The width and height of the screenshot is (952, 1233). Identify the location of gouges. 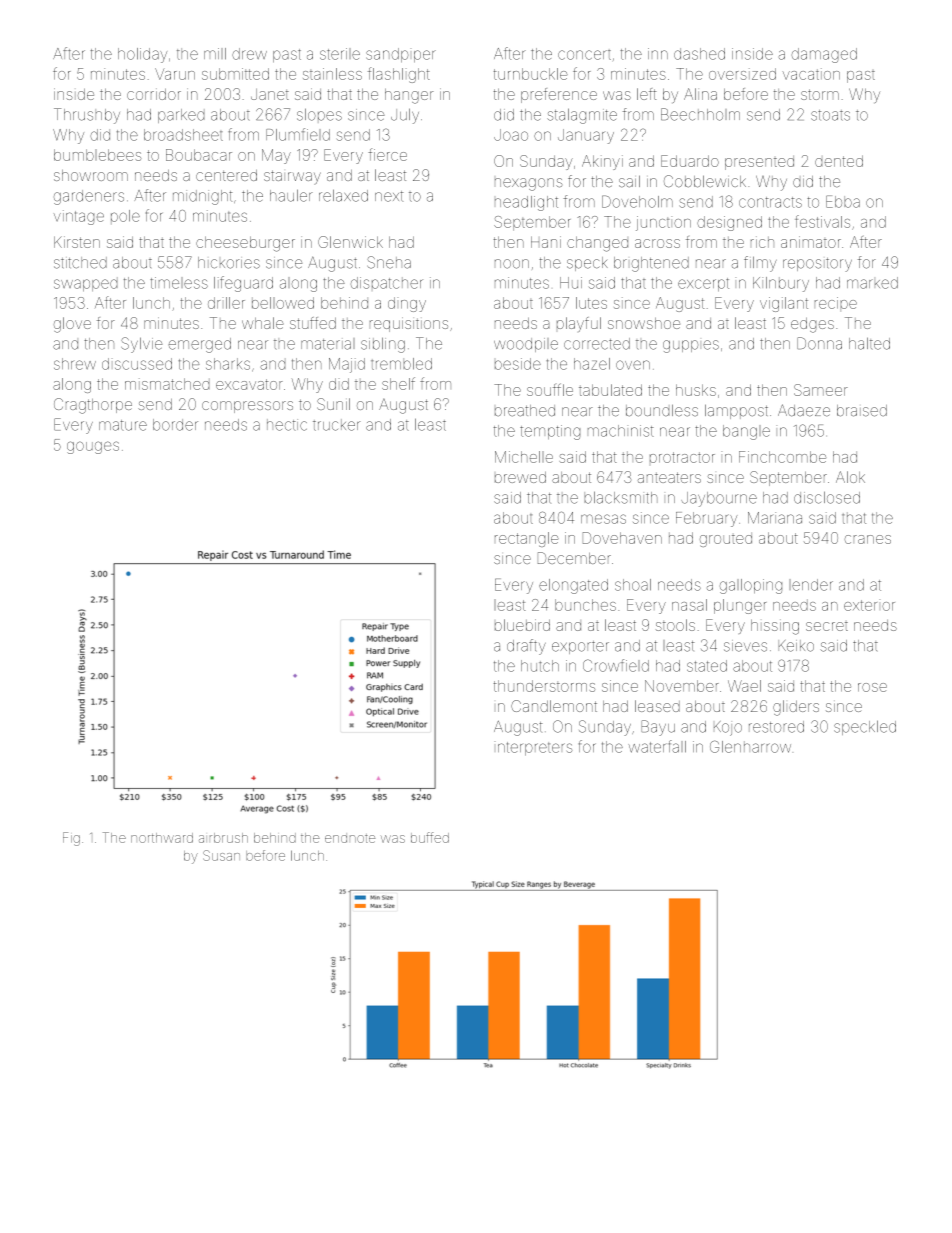
(93, 447).
